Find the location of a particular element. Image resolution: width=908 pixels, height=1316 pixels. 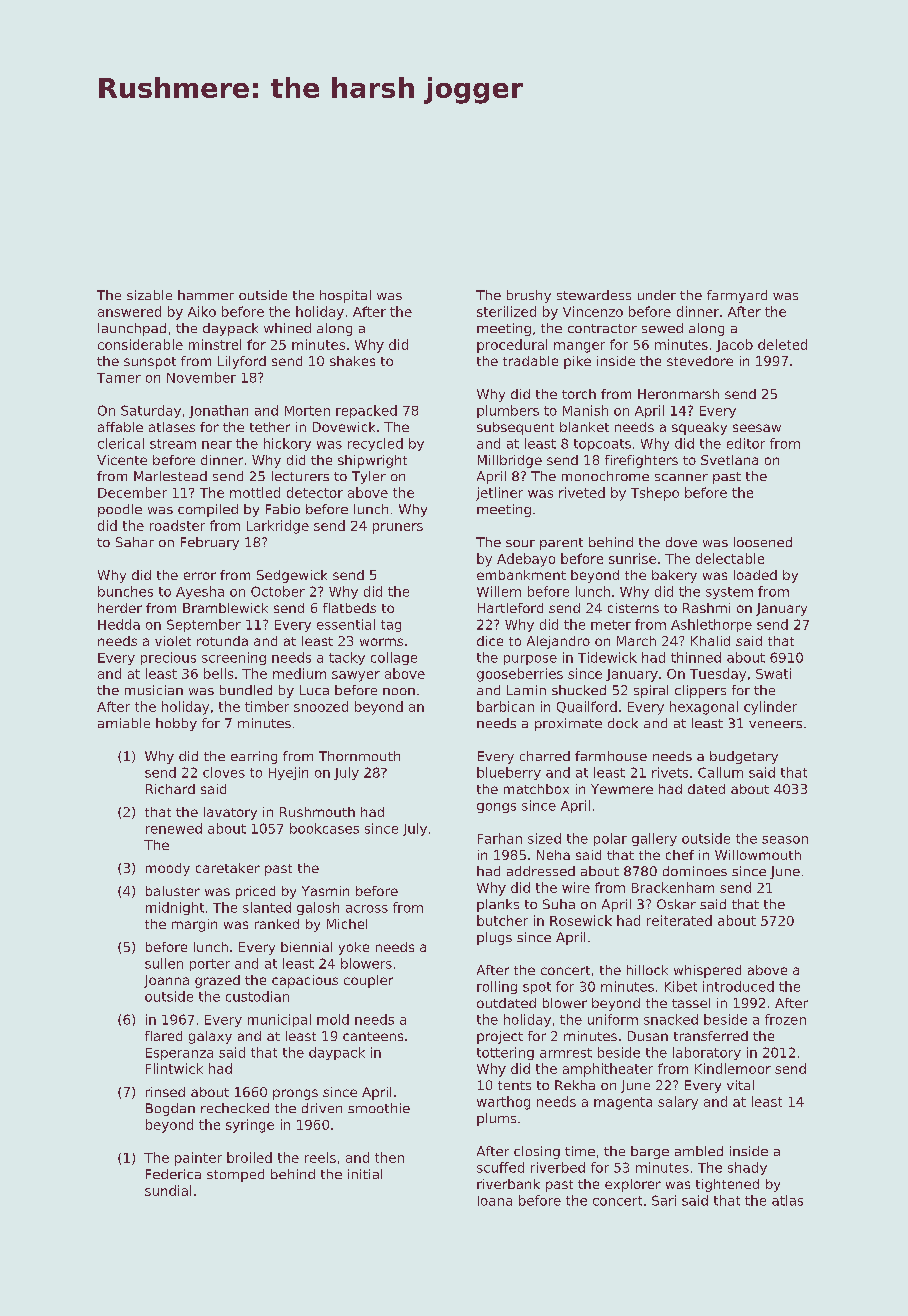

lavatory is located at coordinates (230, 813).
